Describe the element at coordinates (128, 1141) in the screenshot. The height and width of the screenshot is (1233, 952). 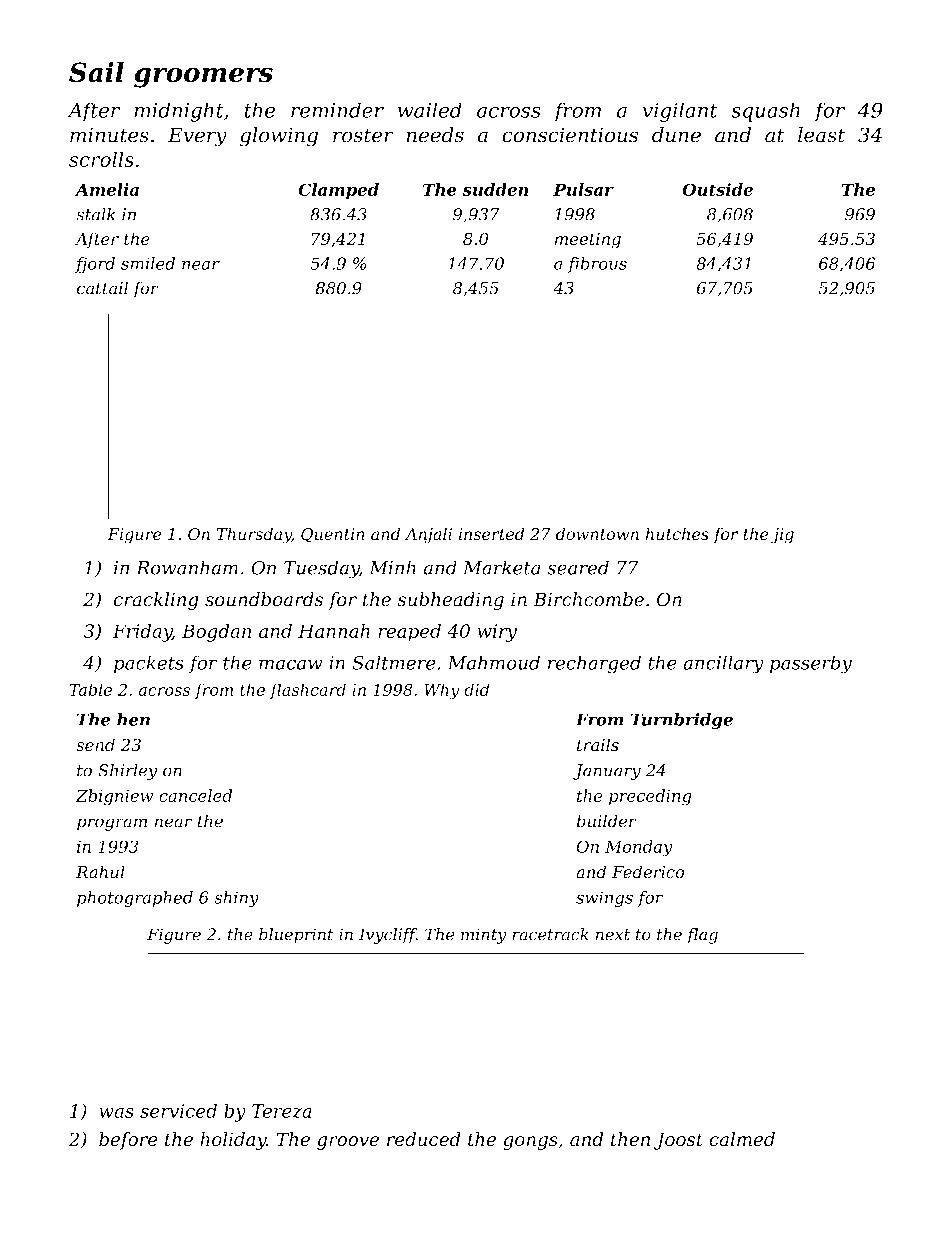
I see `before` at that location.
